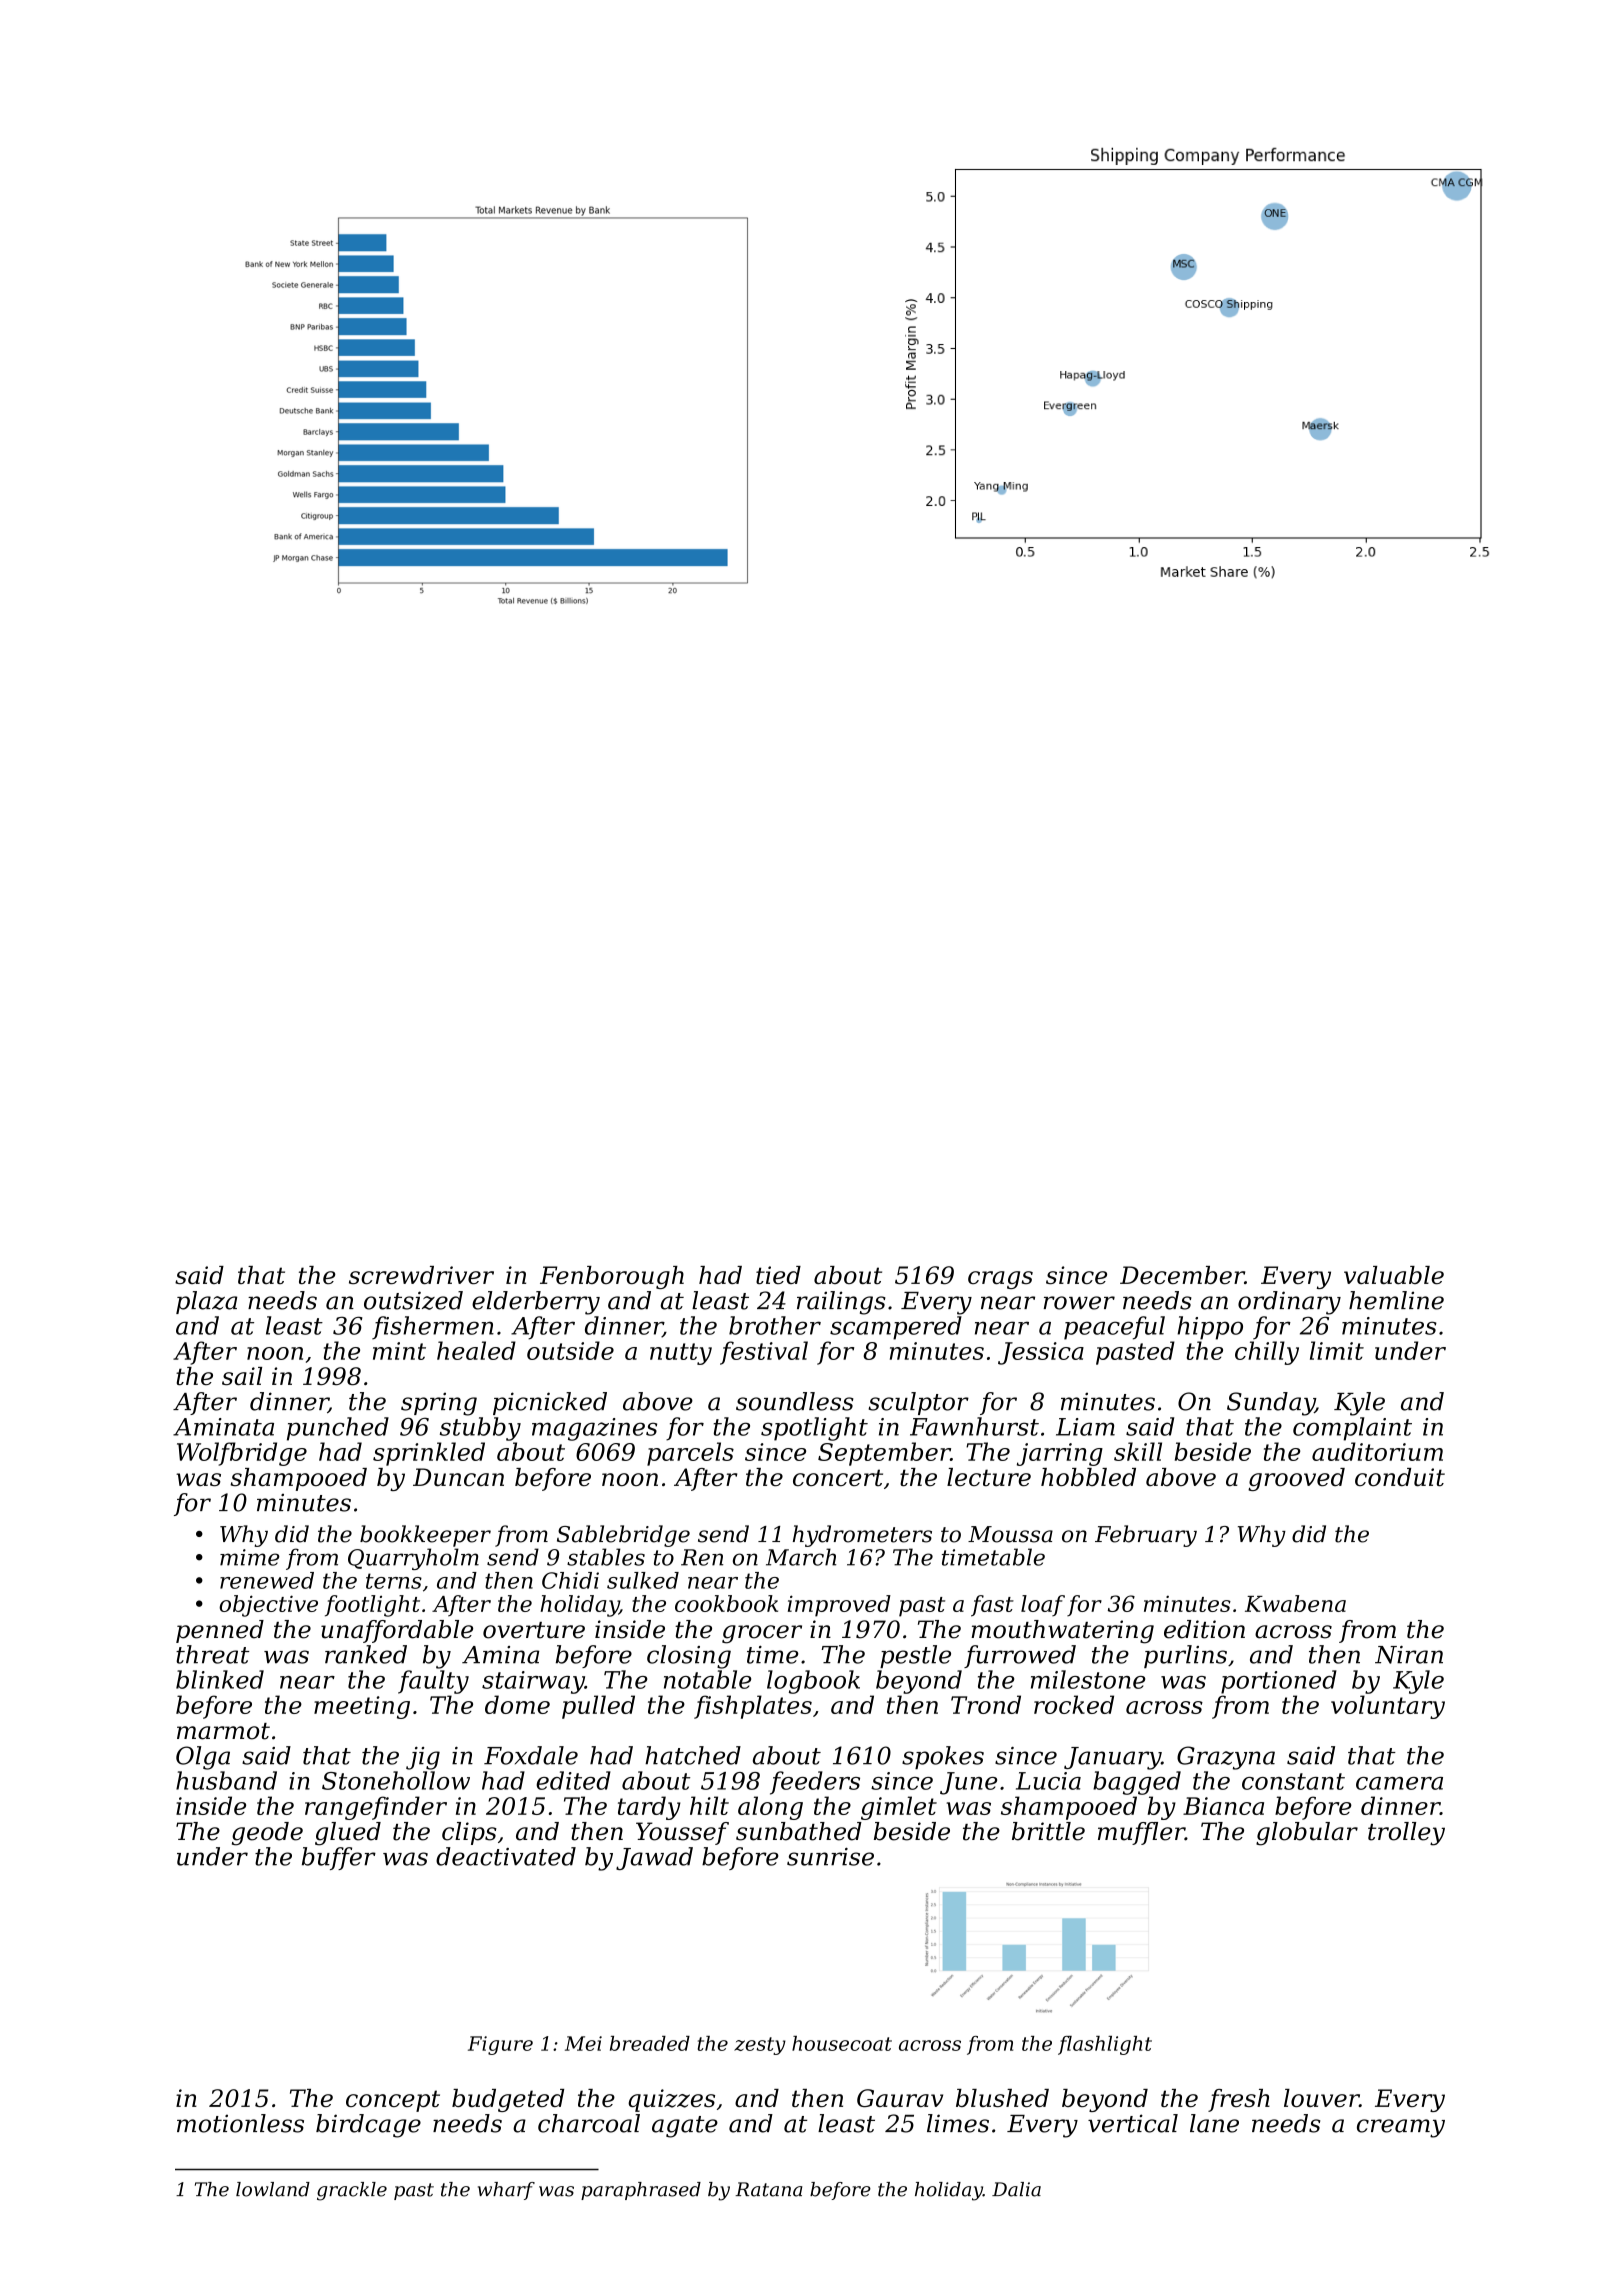 This screenshot has height=2292, width=1620. Describe the element at coordinates (769, 2189) in the screenshot. I see `Ratana` at that location.
